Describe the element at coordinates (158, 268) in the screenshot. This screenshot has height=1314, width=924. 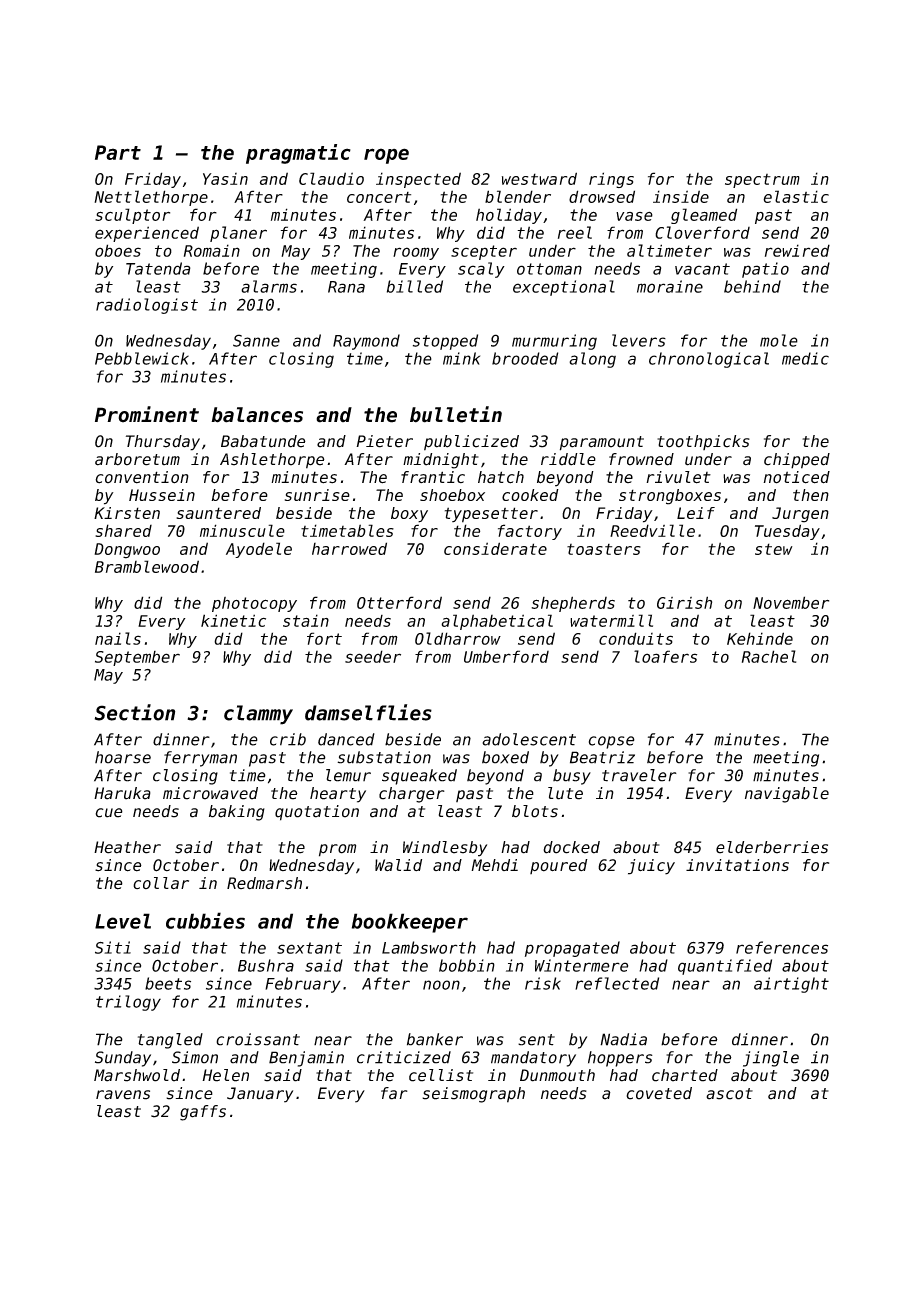
I see `Tatenda` at that location.
